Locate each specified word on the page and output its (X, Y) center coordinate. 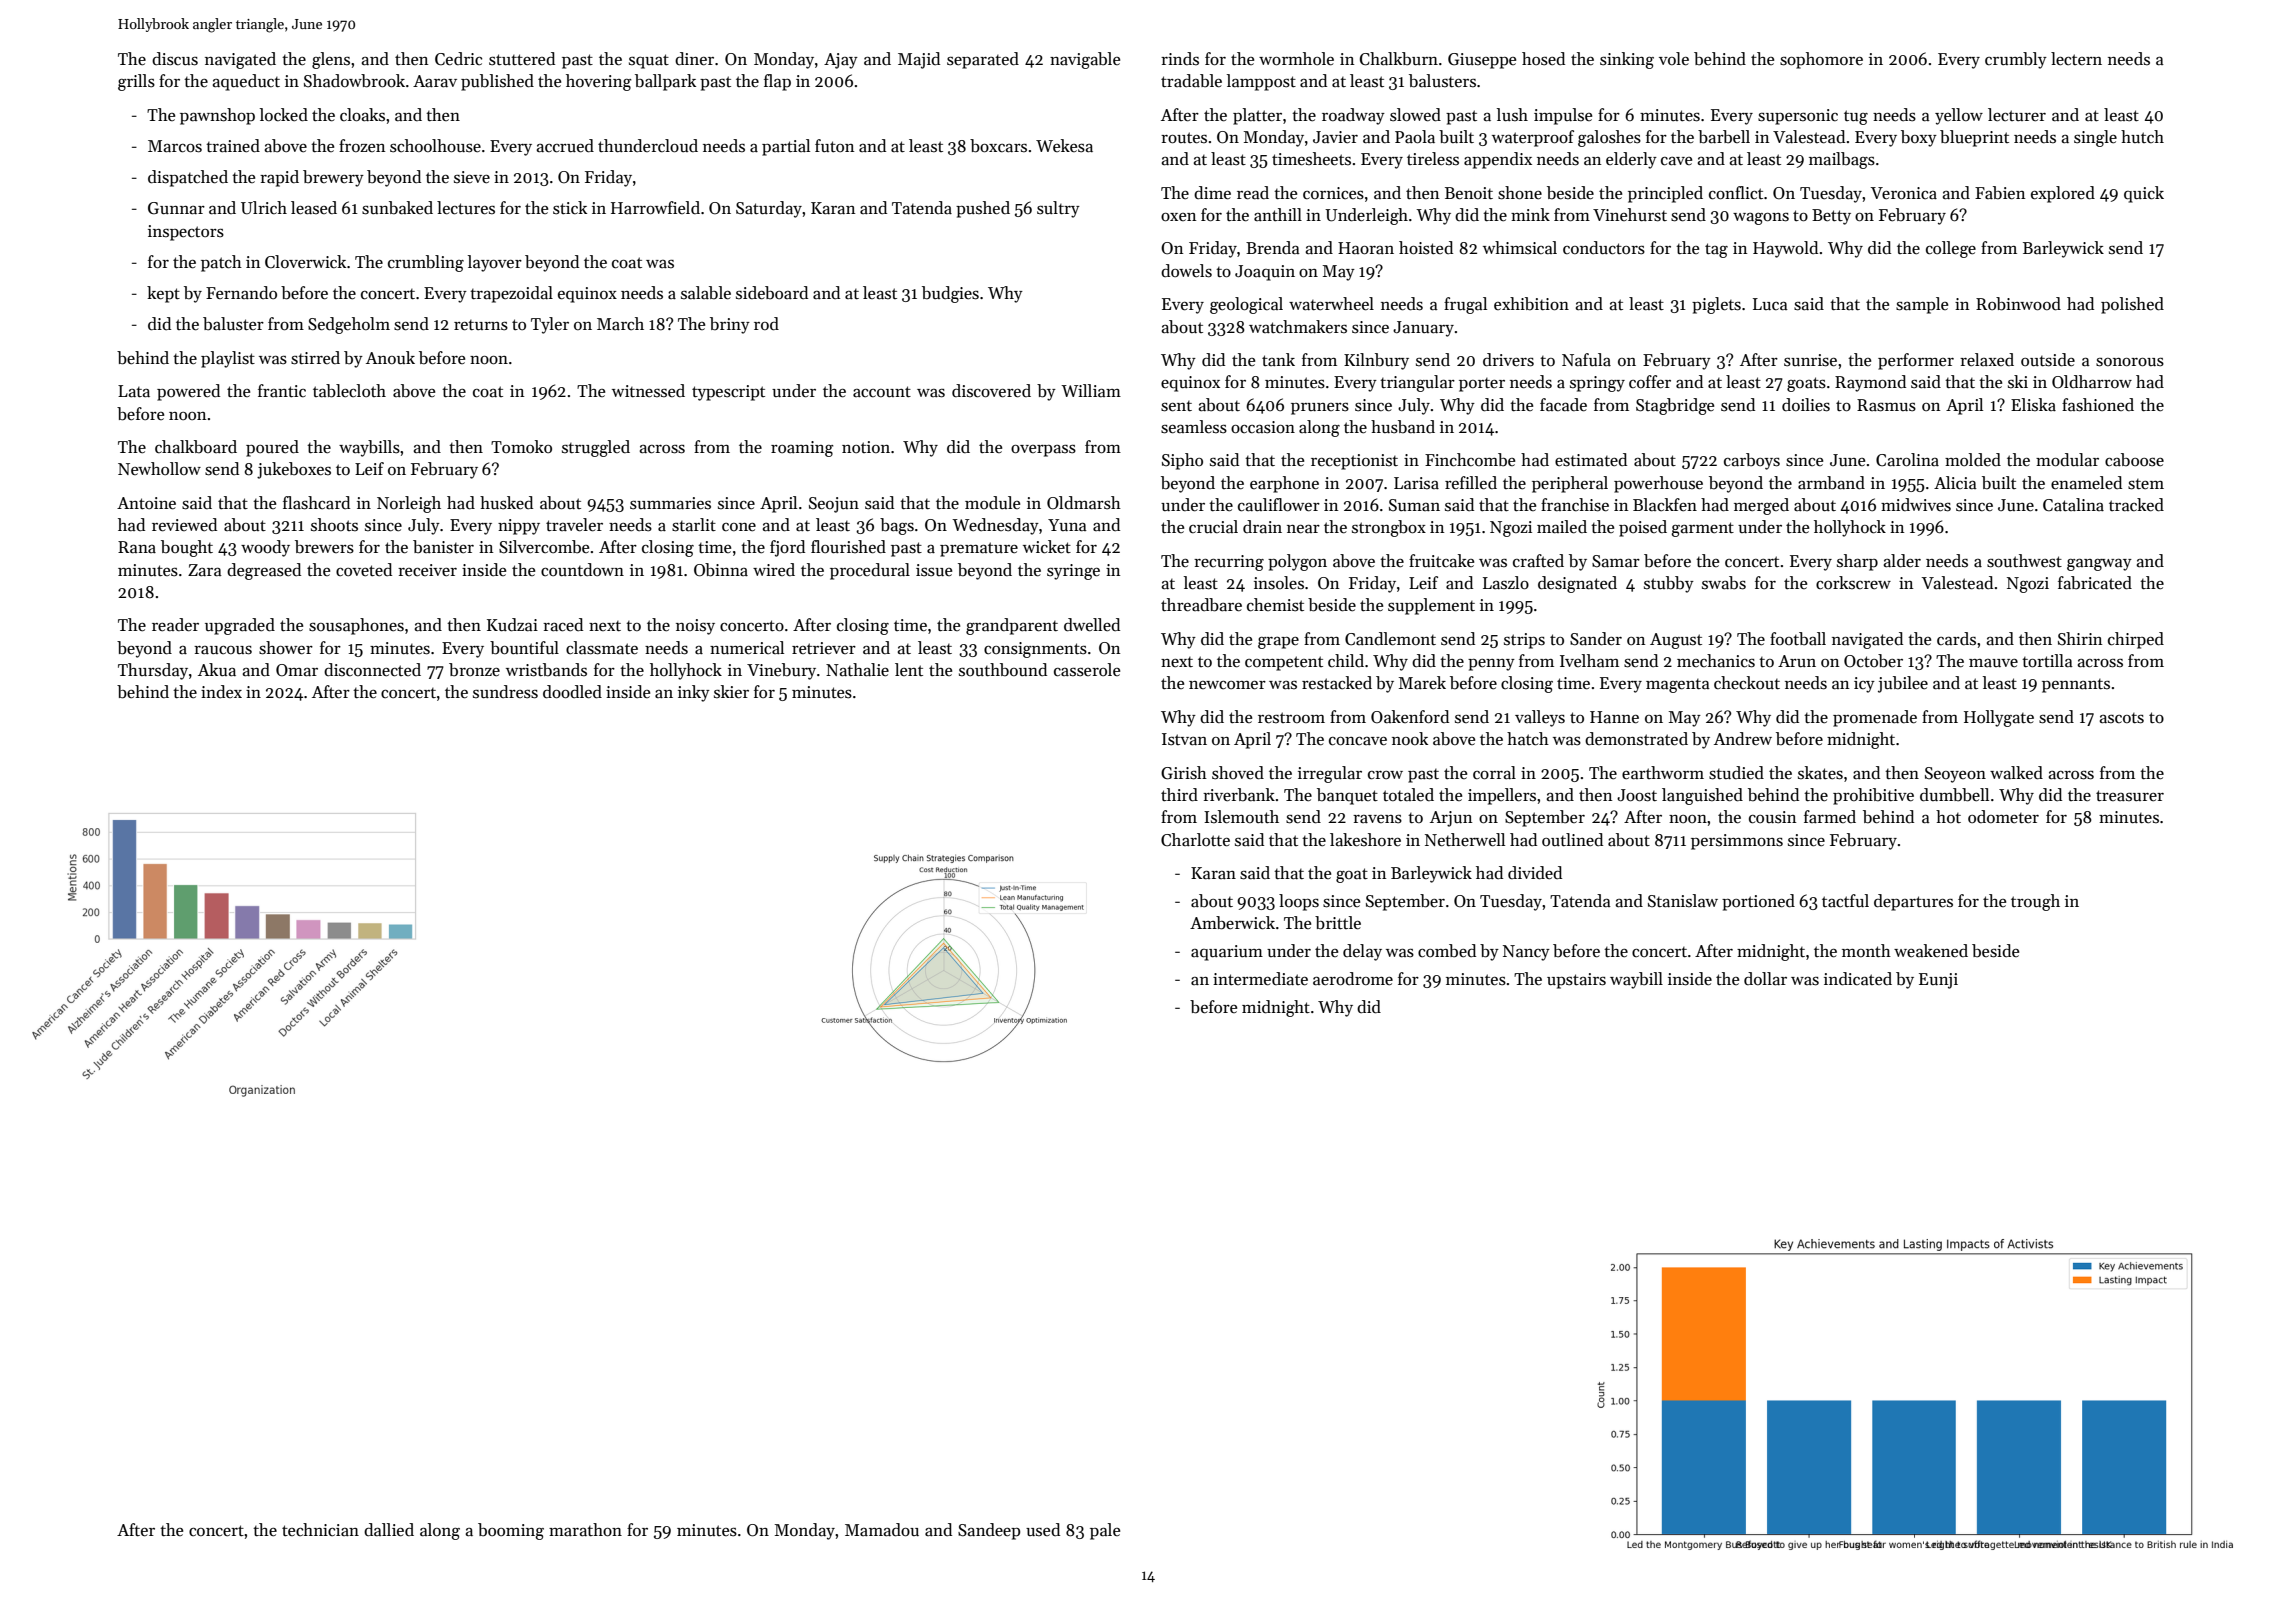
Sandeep (989, 1531)
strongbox (1389, 528)
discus (175, 59)
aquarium (1227, 953)
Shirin (2080, 639)
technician (320, 1529)
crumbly (2016, 60)
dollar (1765, 979)
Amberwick (1232, 923)
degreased (264, 571)
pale (1105, 1531)
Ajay (841, 61)
